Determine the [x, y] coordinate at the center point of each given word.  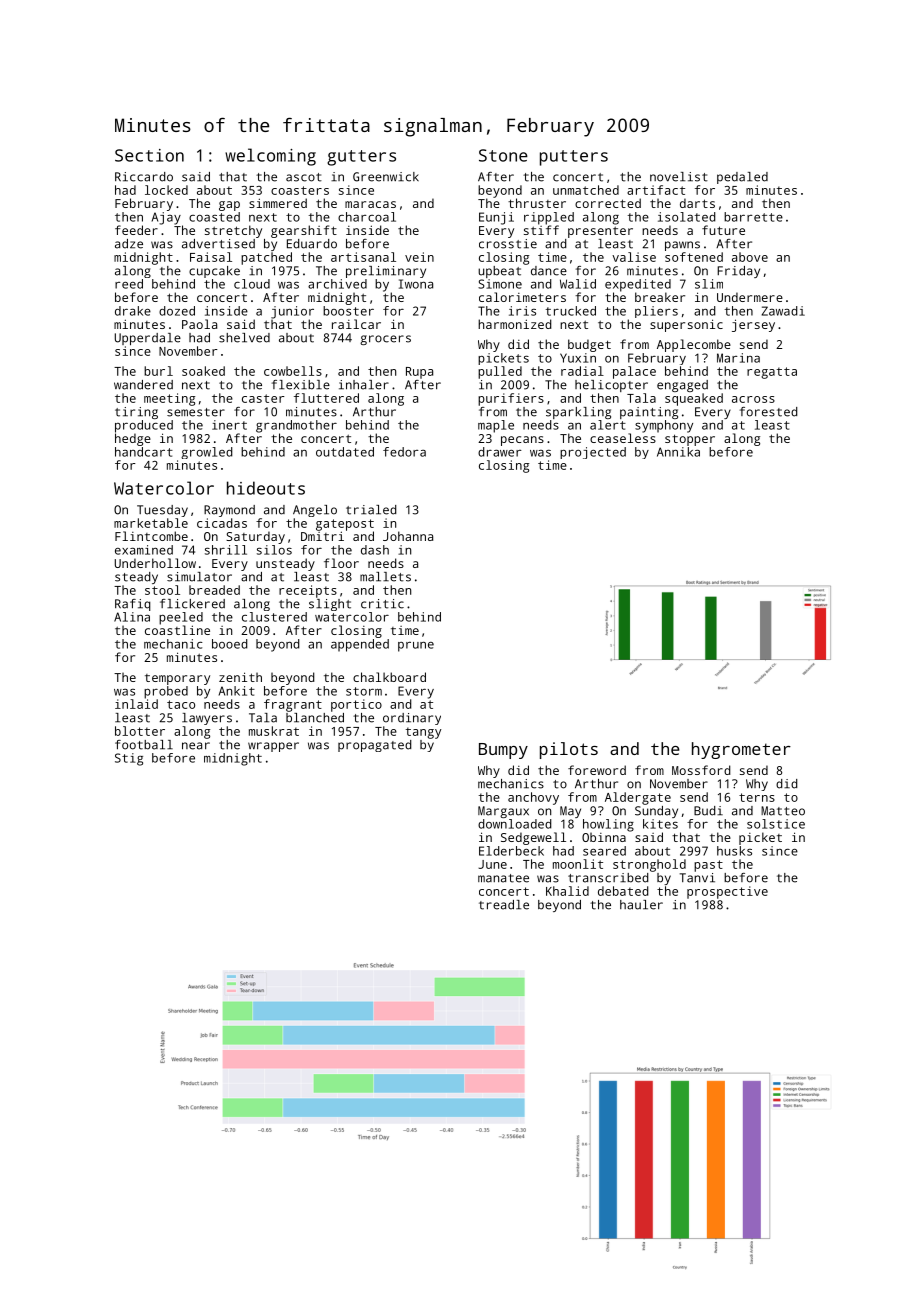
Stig [129, 759]
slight [330, 605]
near [196, 746]
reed [129, 284]
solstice [776, 824]
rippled [549, 218]
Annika [678, 452]
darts [697, 203]
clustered [274, 617]
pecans [522, 441]
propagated [375, 746]
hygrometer [741, 750]
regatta [772, 373]
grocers [385, 340]
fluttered [326, 398]
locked [166, 190]
